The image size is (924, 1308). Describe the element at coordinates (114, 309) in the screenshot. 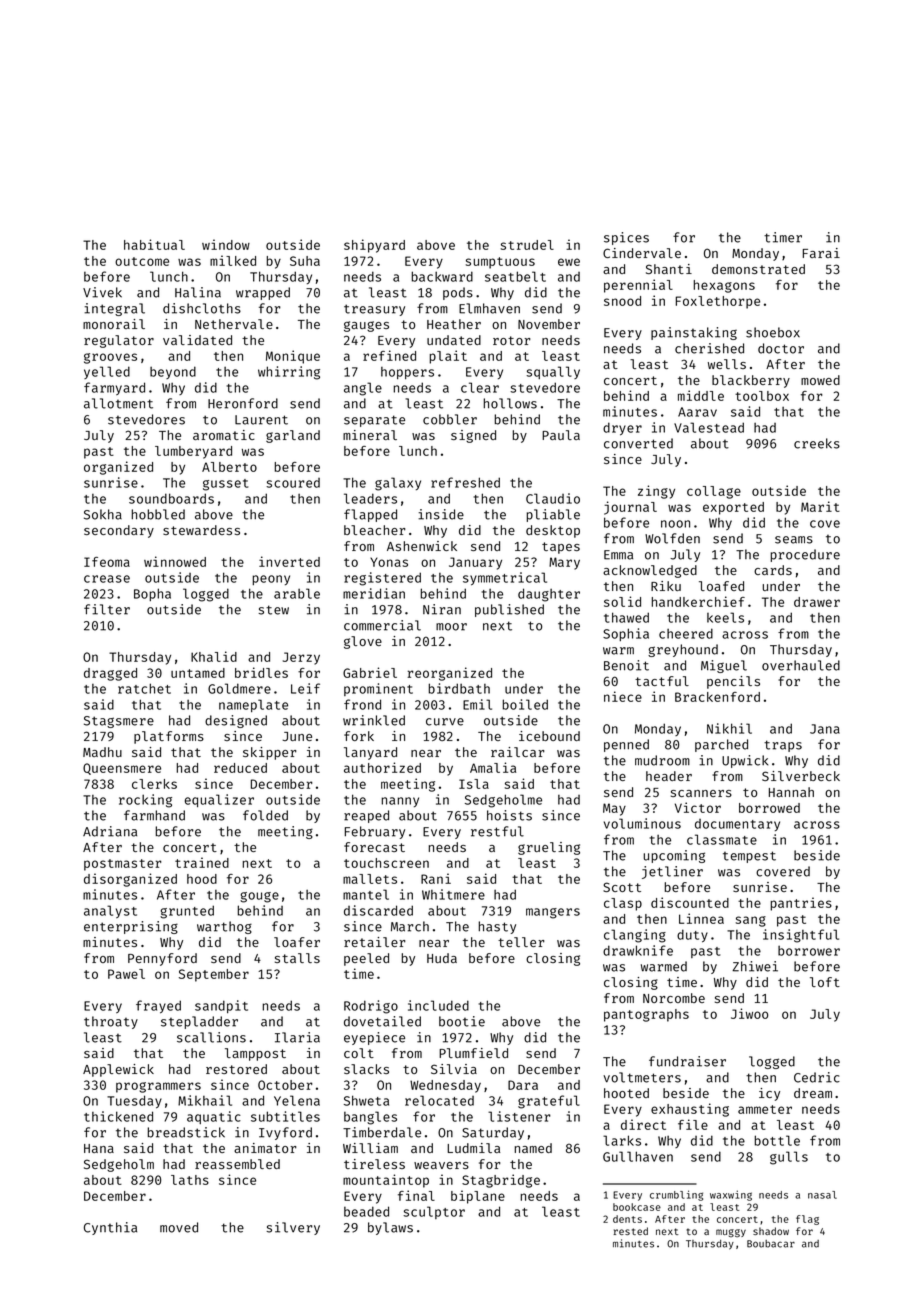

I see `integral` at that location.
